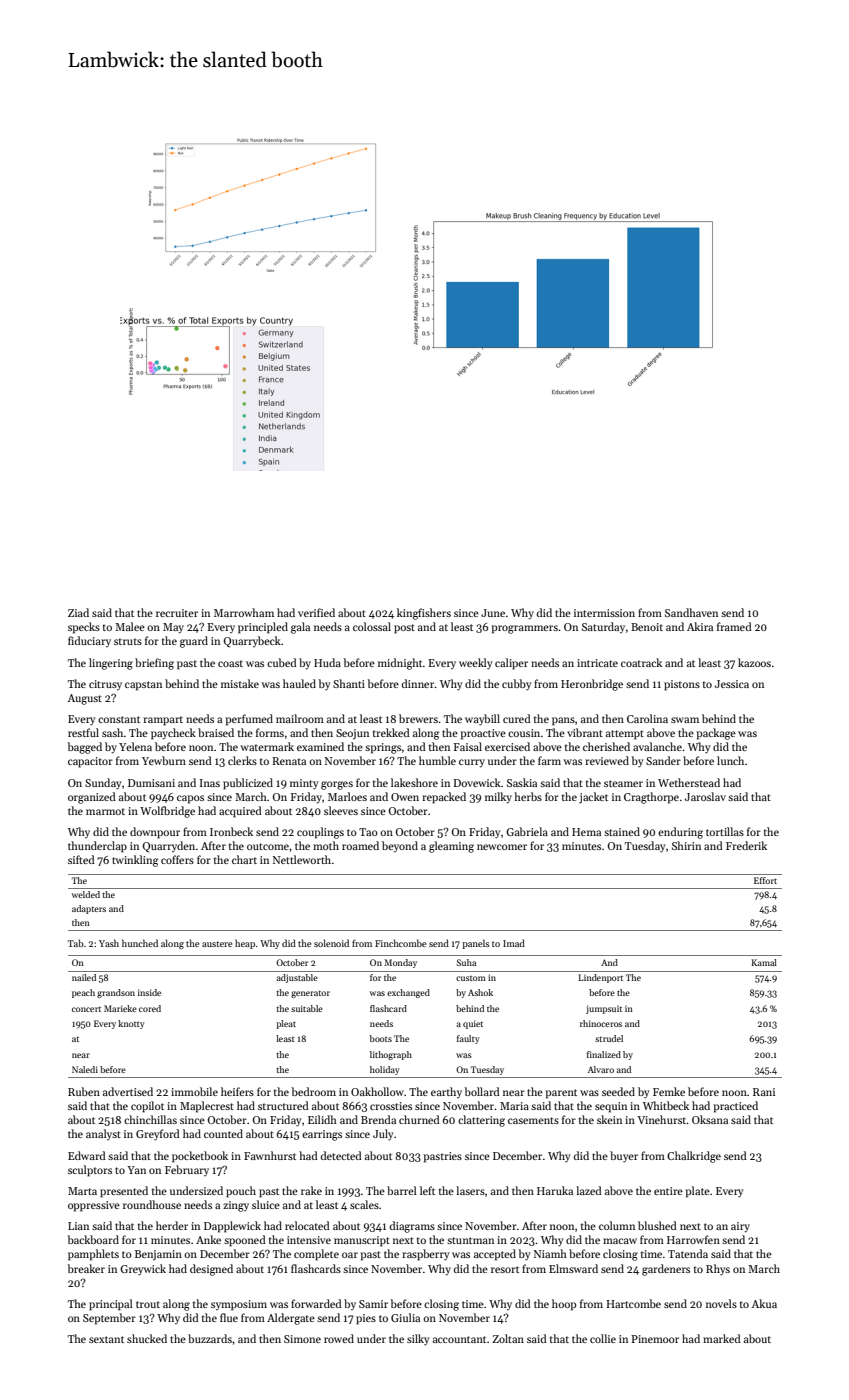 This document has height=1400, width=849. What do you see at coordinates (211, 1270) in the document?
I see `designed` at bounding box center [211, 1270].
